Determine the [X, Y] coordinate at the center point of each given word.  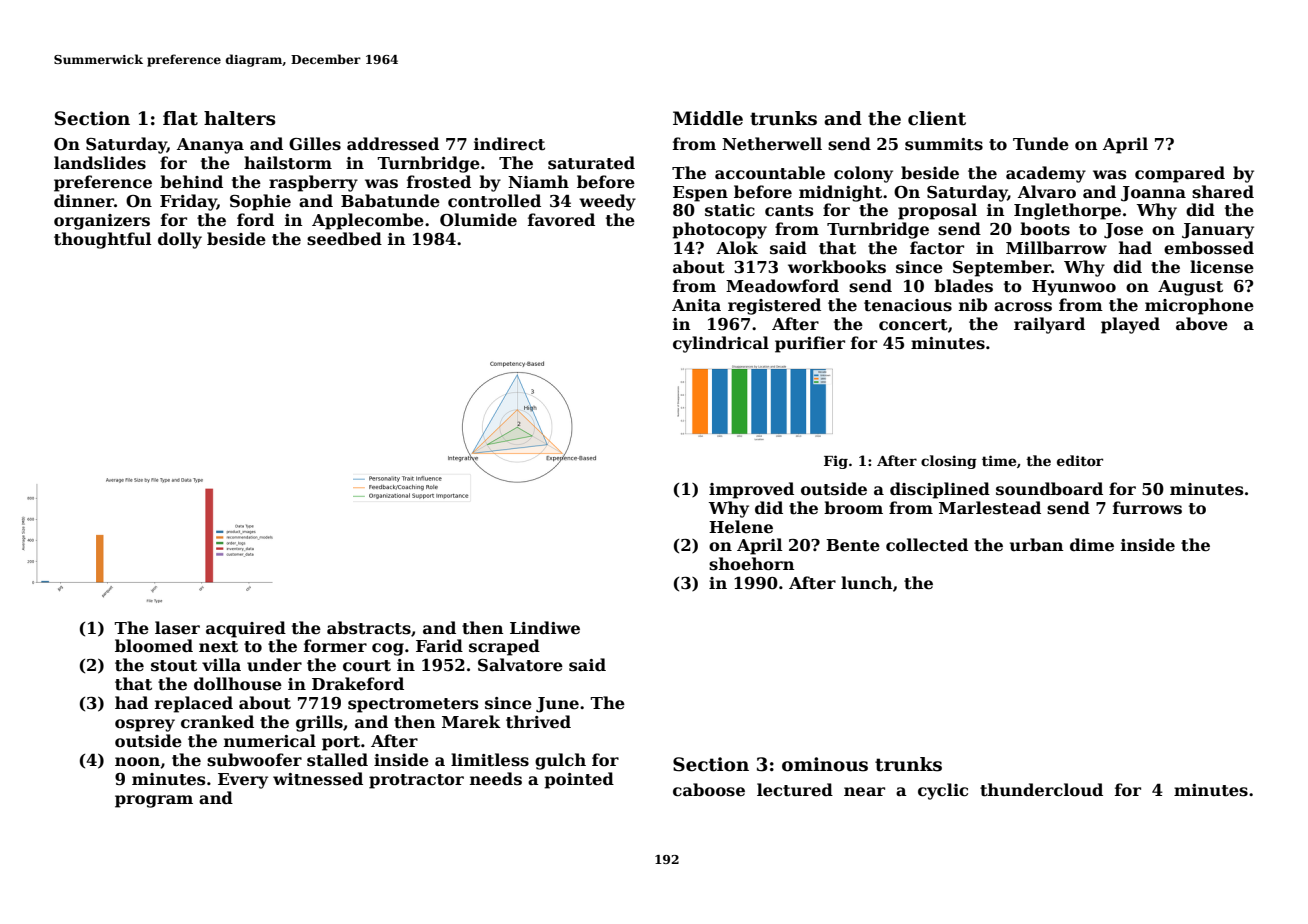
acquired [246, 629]
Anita [696, 305]
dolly [180, 240]
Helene [741, 527]
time [999, 460]
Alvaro [1047, 191]
